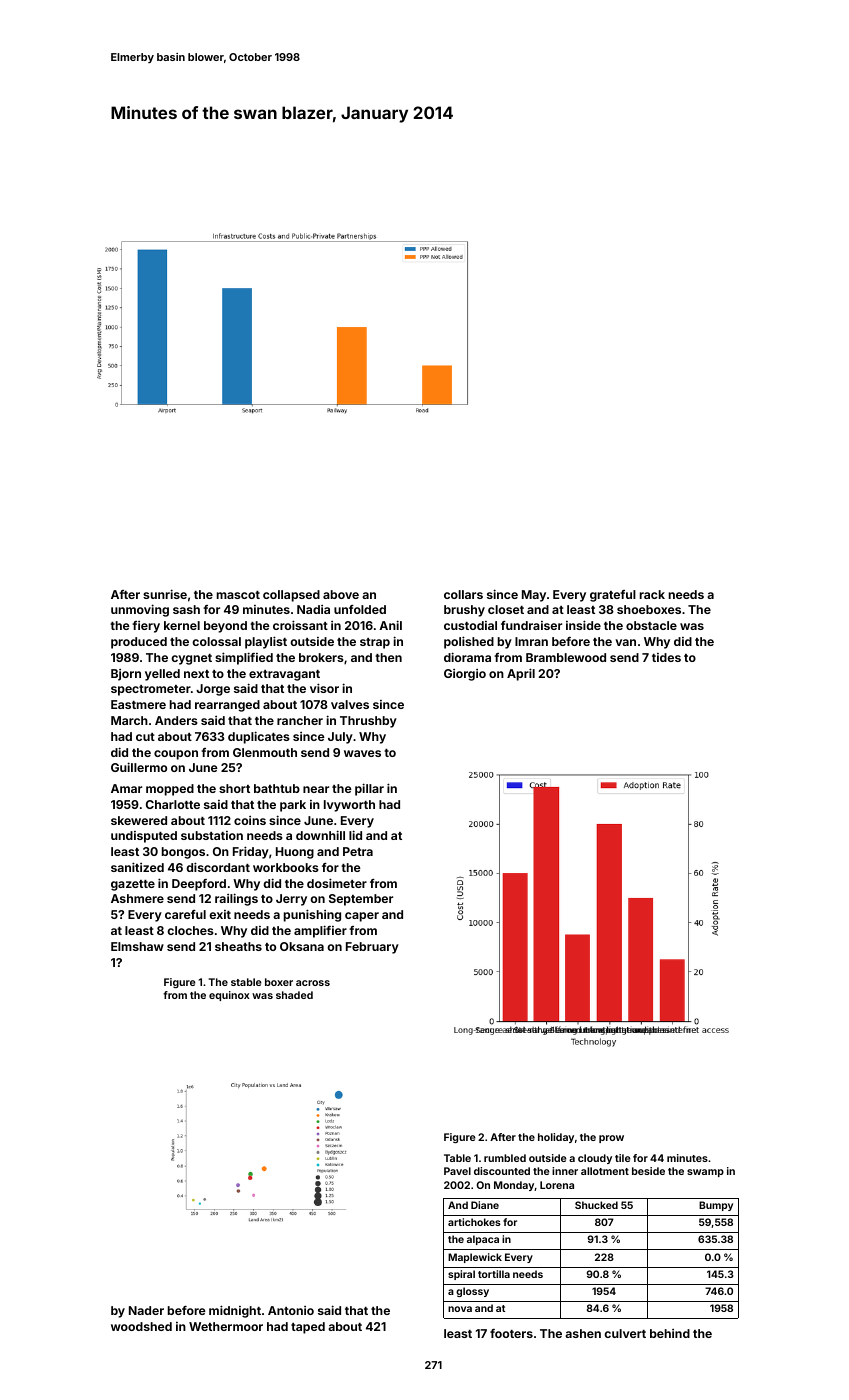 The width and height of the image is (849, 1400). What do you see at coordinates (229, 996) in the image?
I see `equinox` at bounding box center [229, 996].
